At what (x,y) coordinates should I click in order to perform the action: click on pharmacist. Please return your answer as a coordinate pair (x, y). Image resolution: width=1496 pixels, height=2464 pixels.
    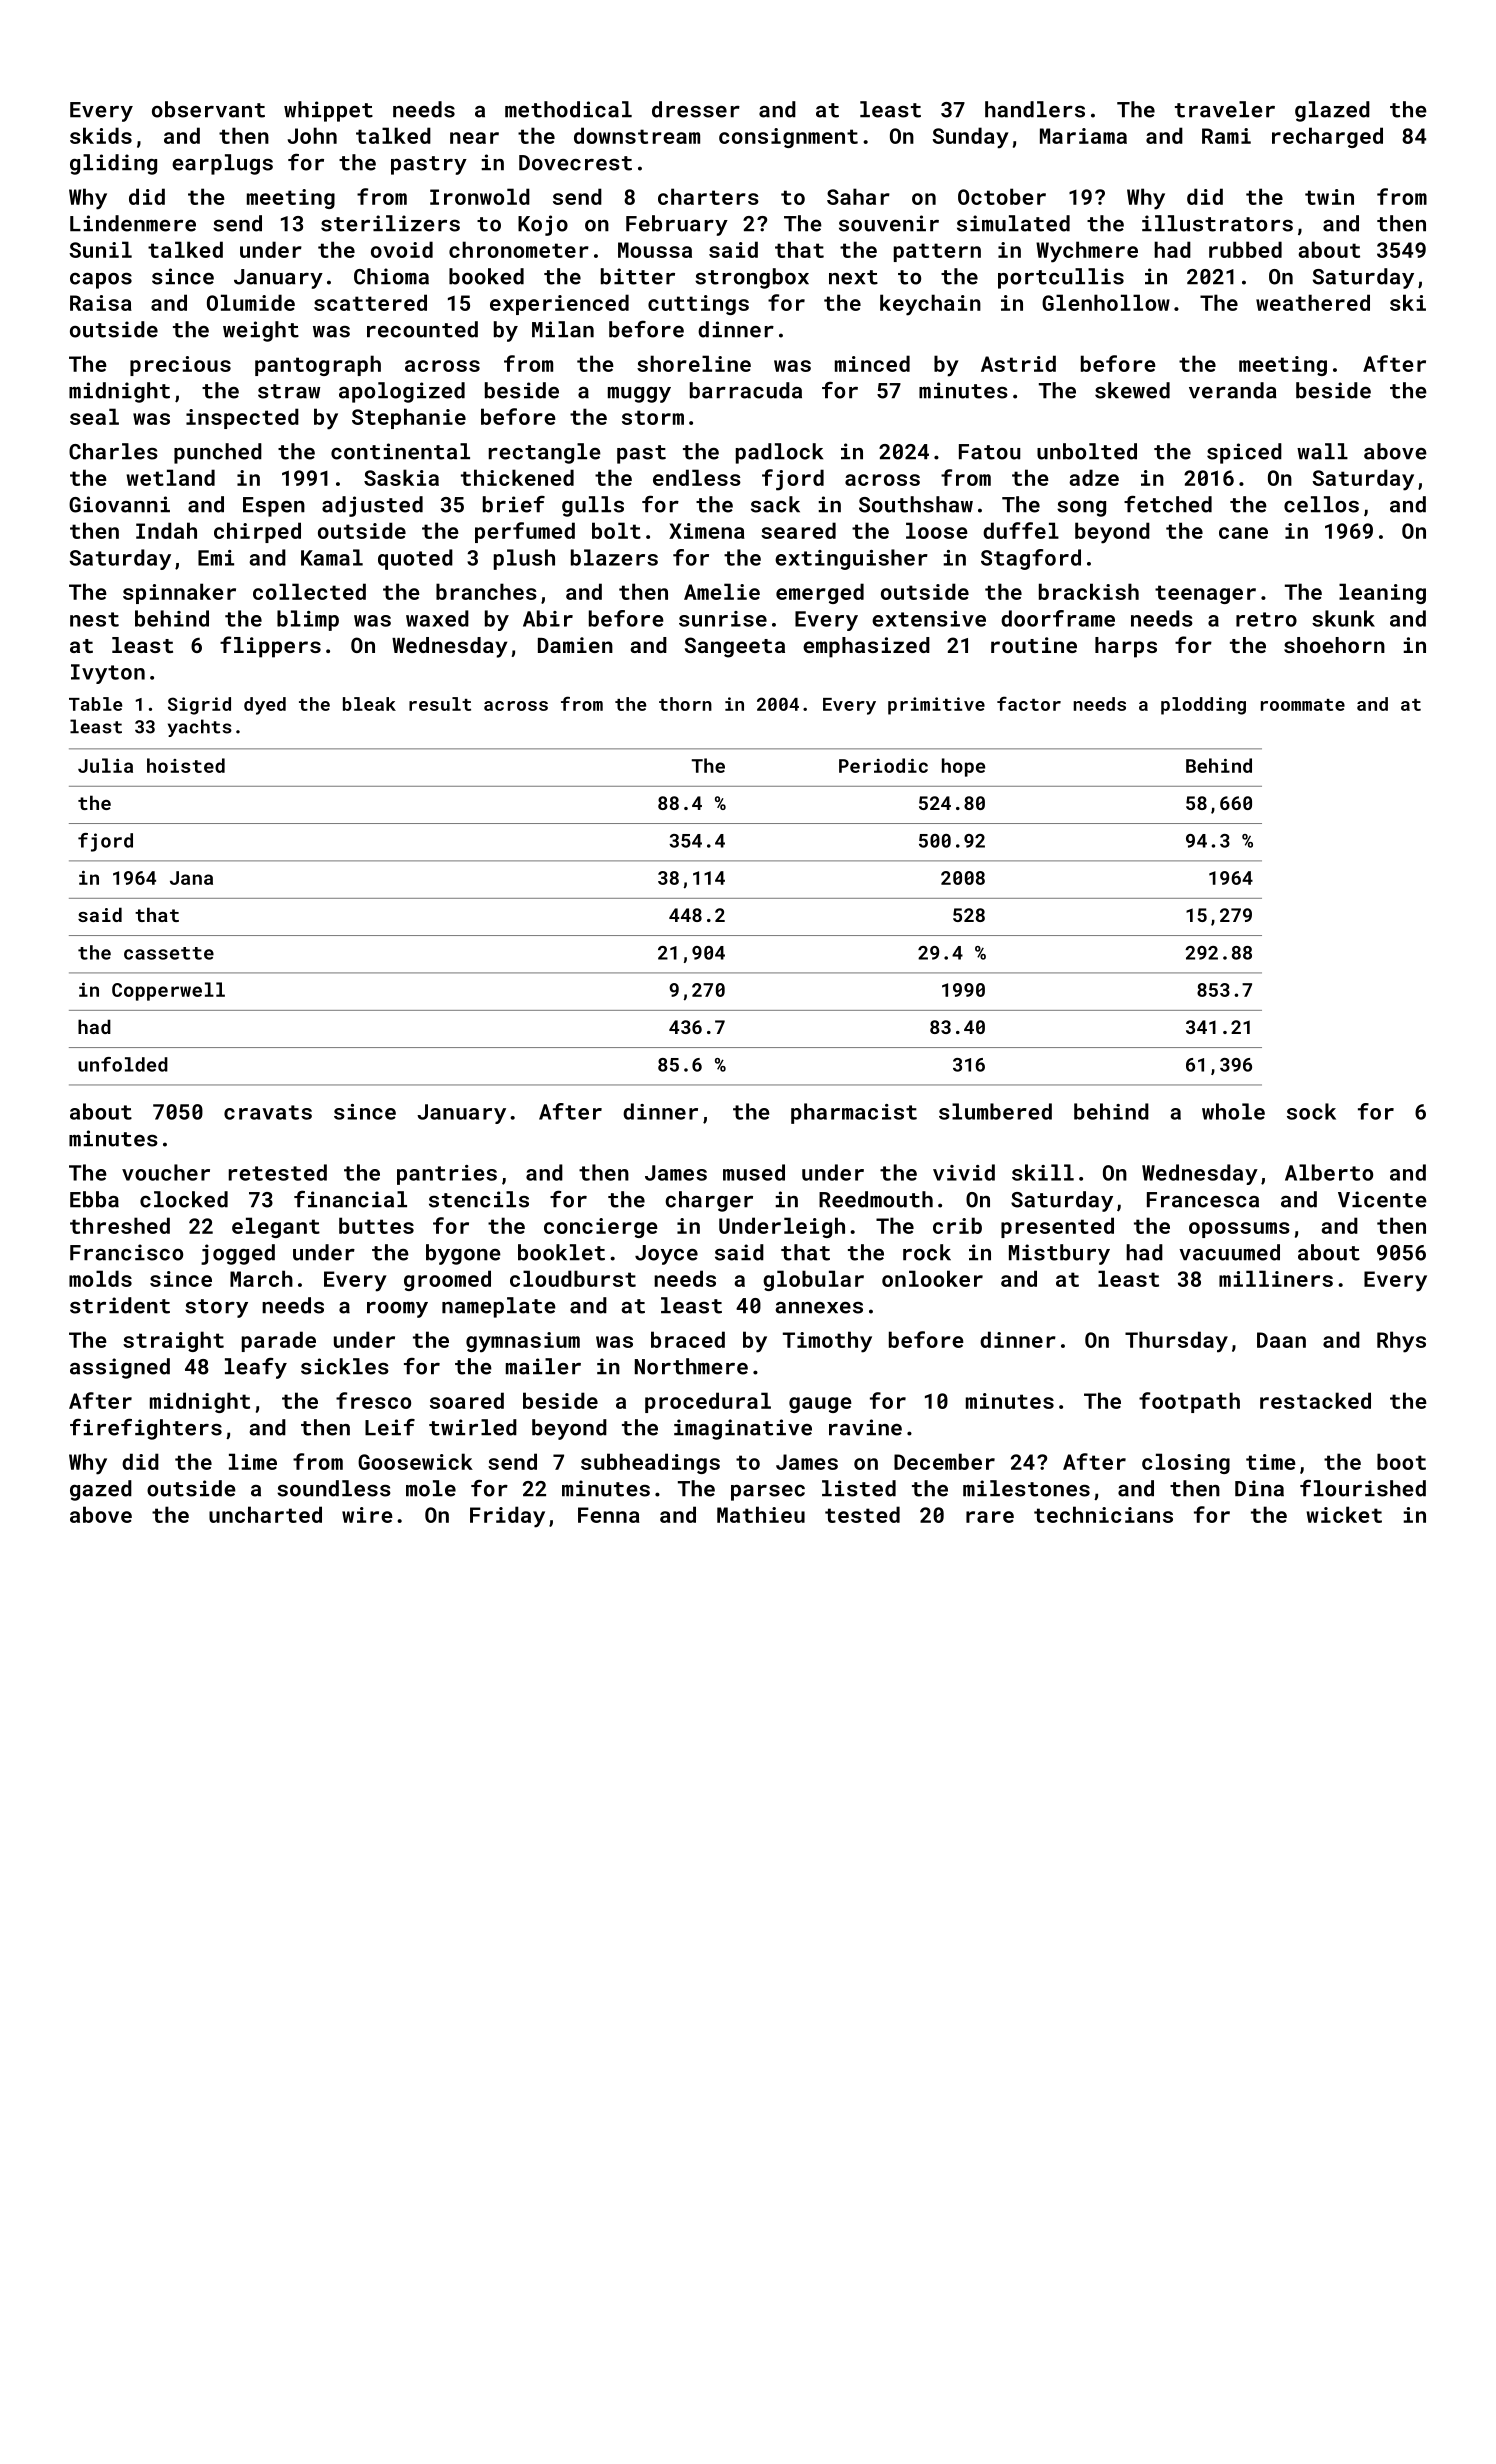
    Looking at the image, I should click on (854, 1113).
